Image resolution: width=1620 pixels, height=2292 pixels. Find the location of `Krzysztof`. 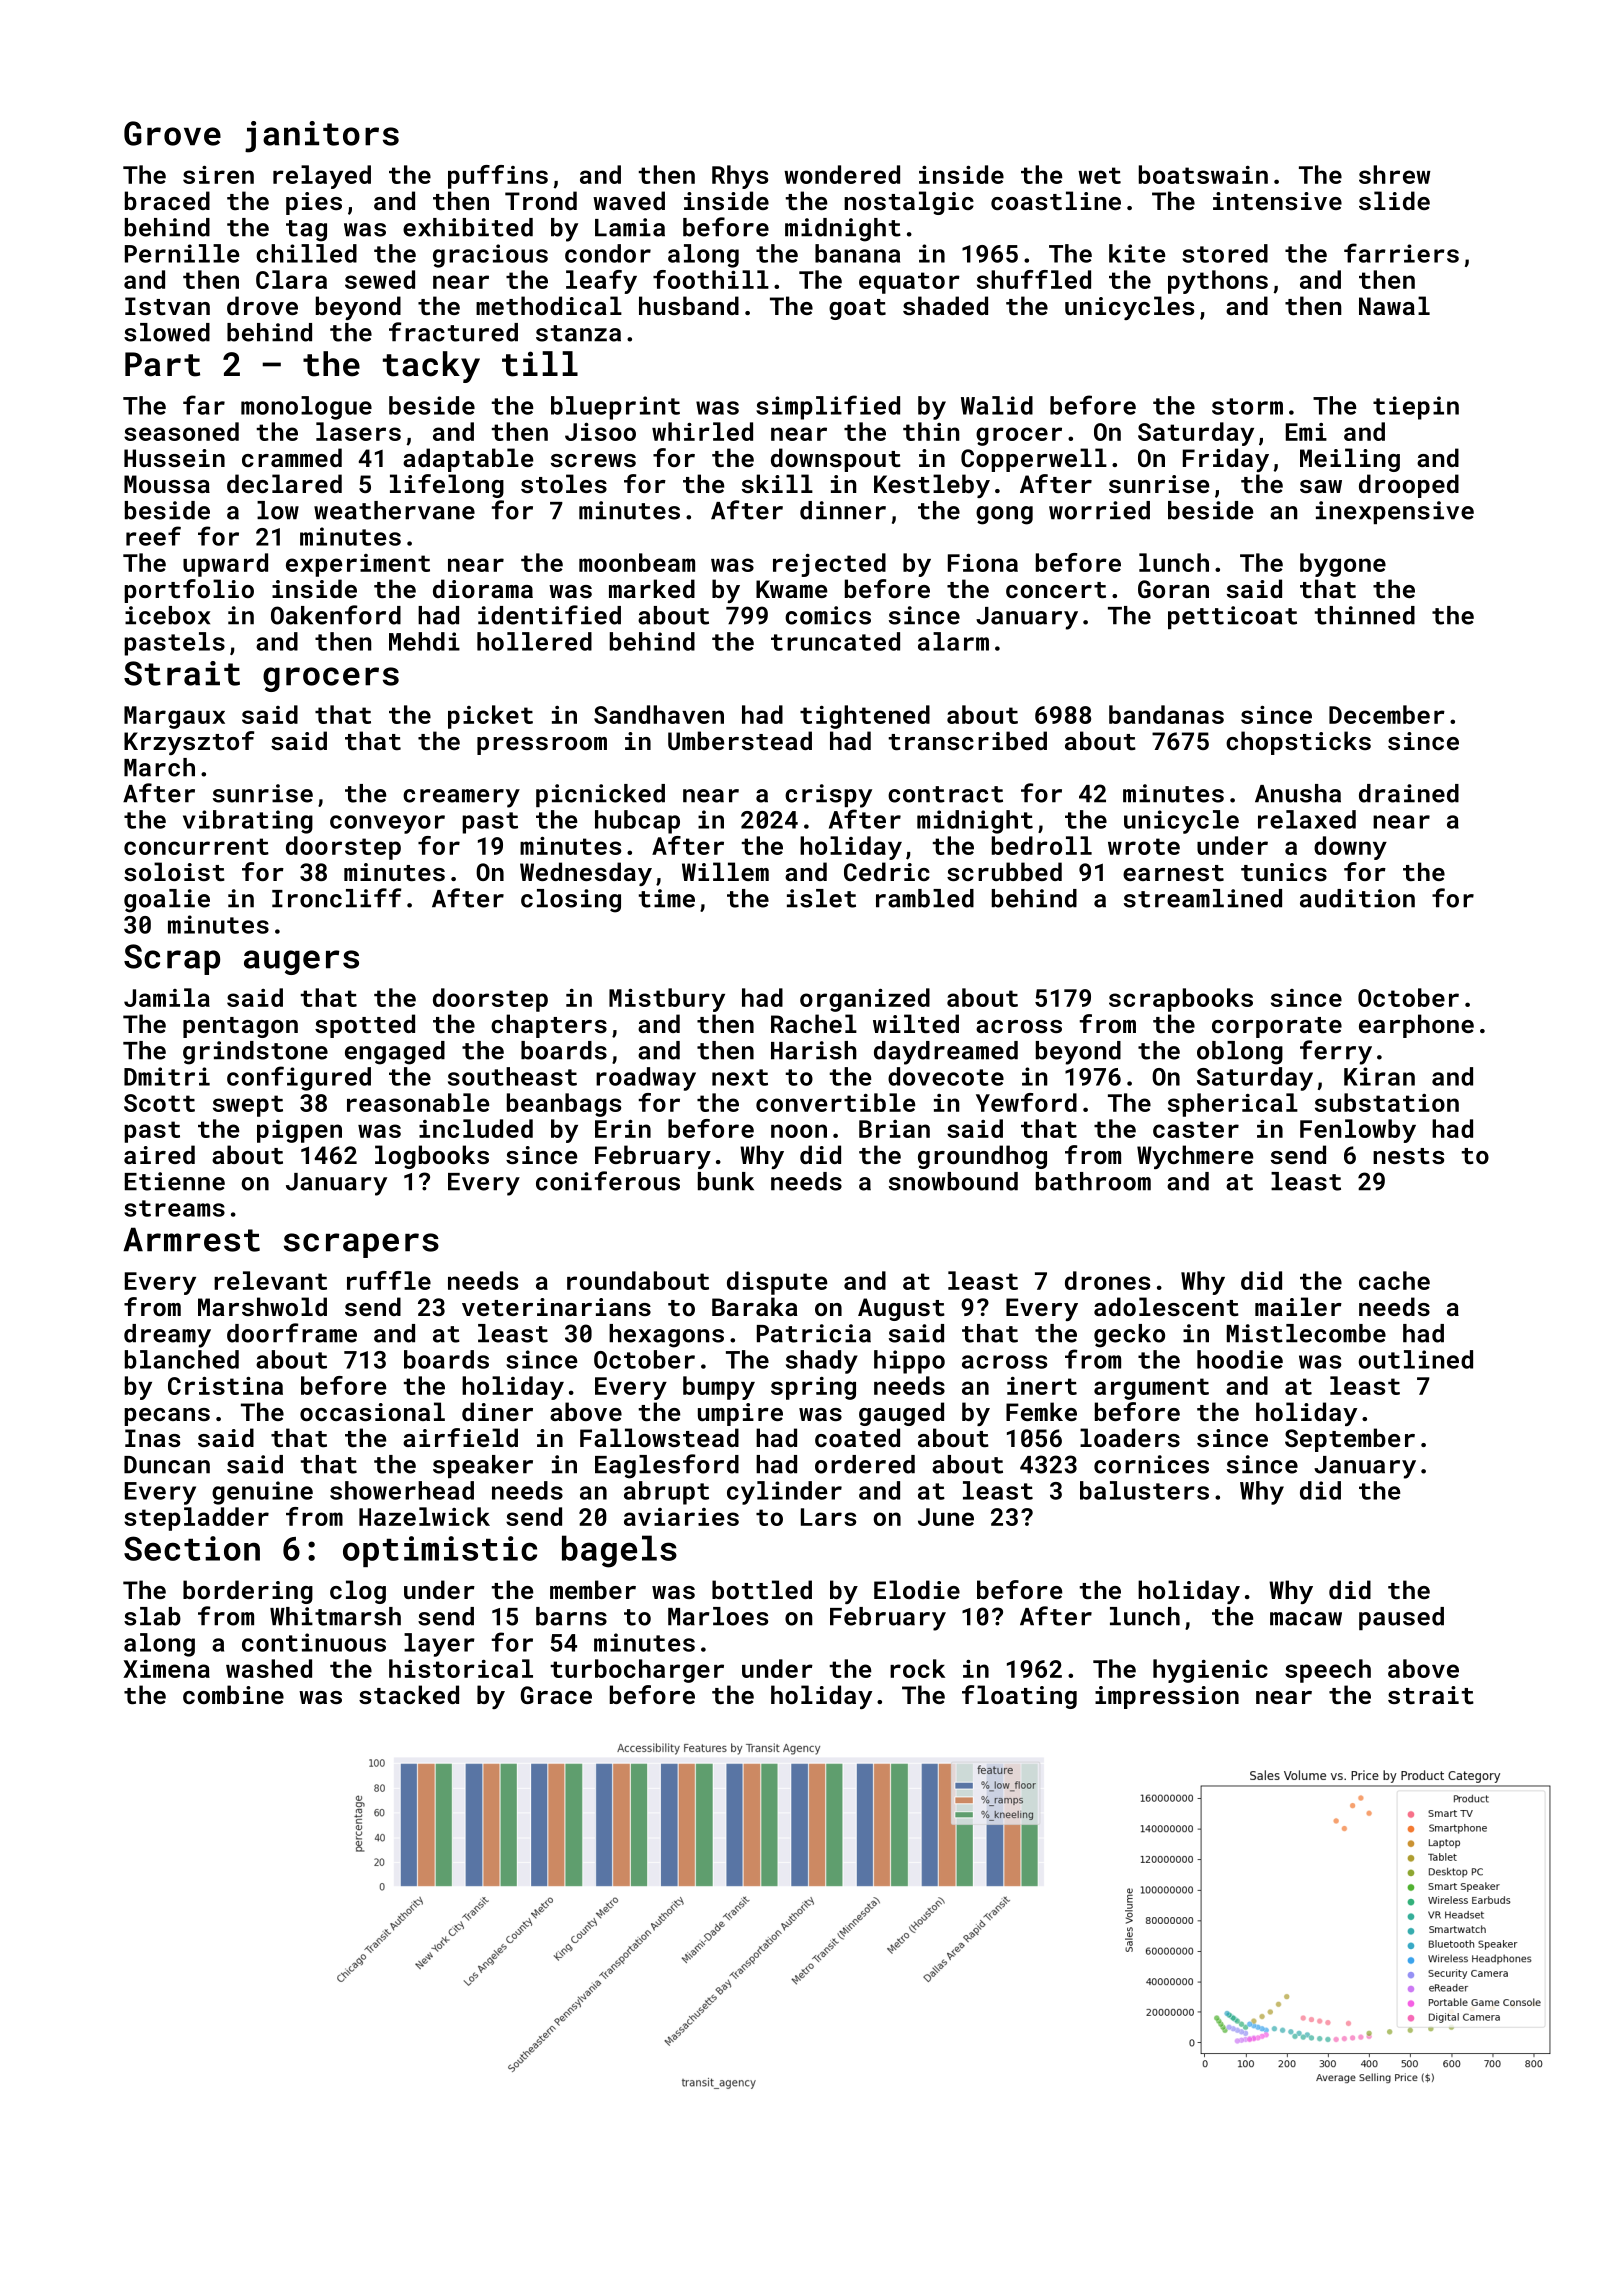

Krzysztof is located at coordinates (189, 743).
